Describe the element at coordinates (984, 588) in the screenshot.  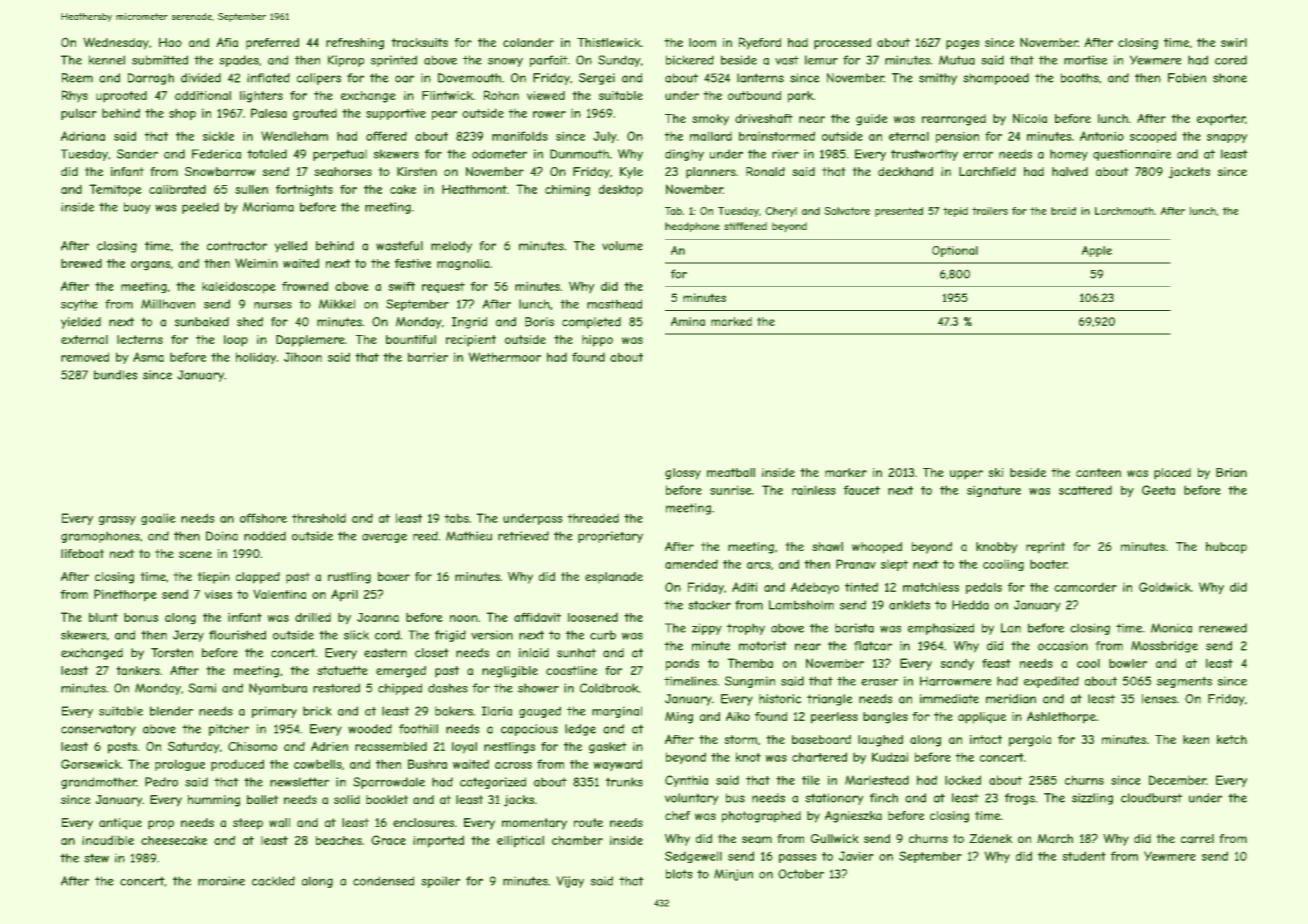
I see `pedals` at that location.
